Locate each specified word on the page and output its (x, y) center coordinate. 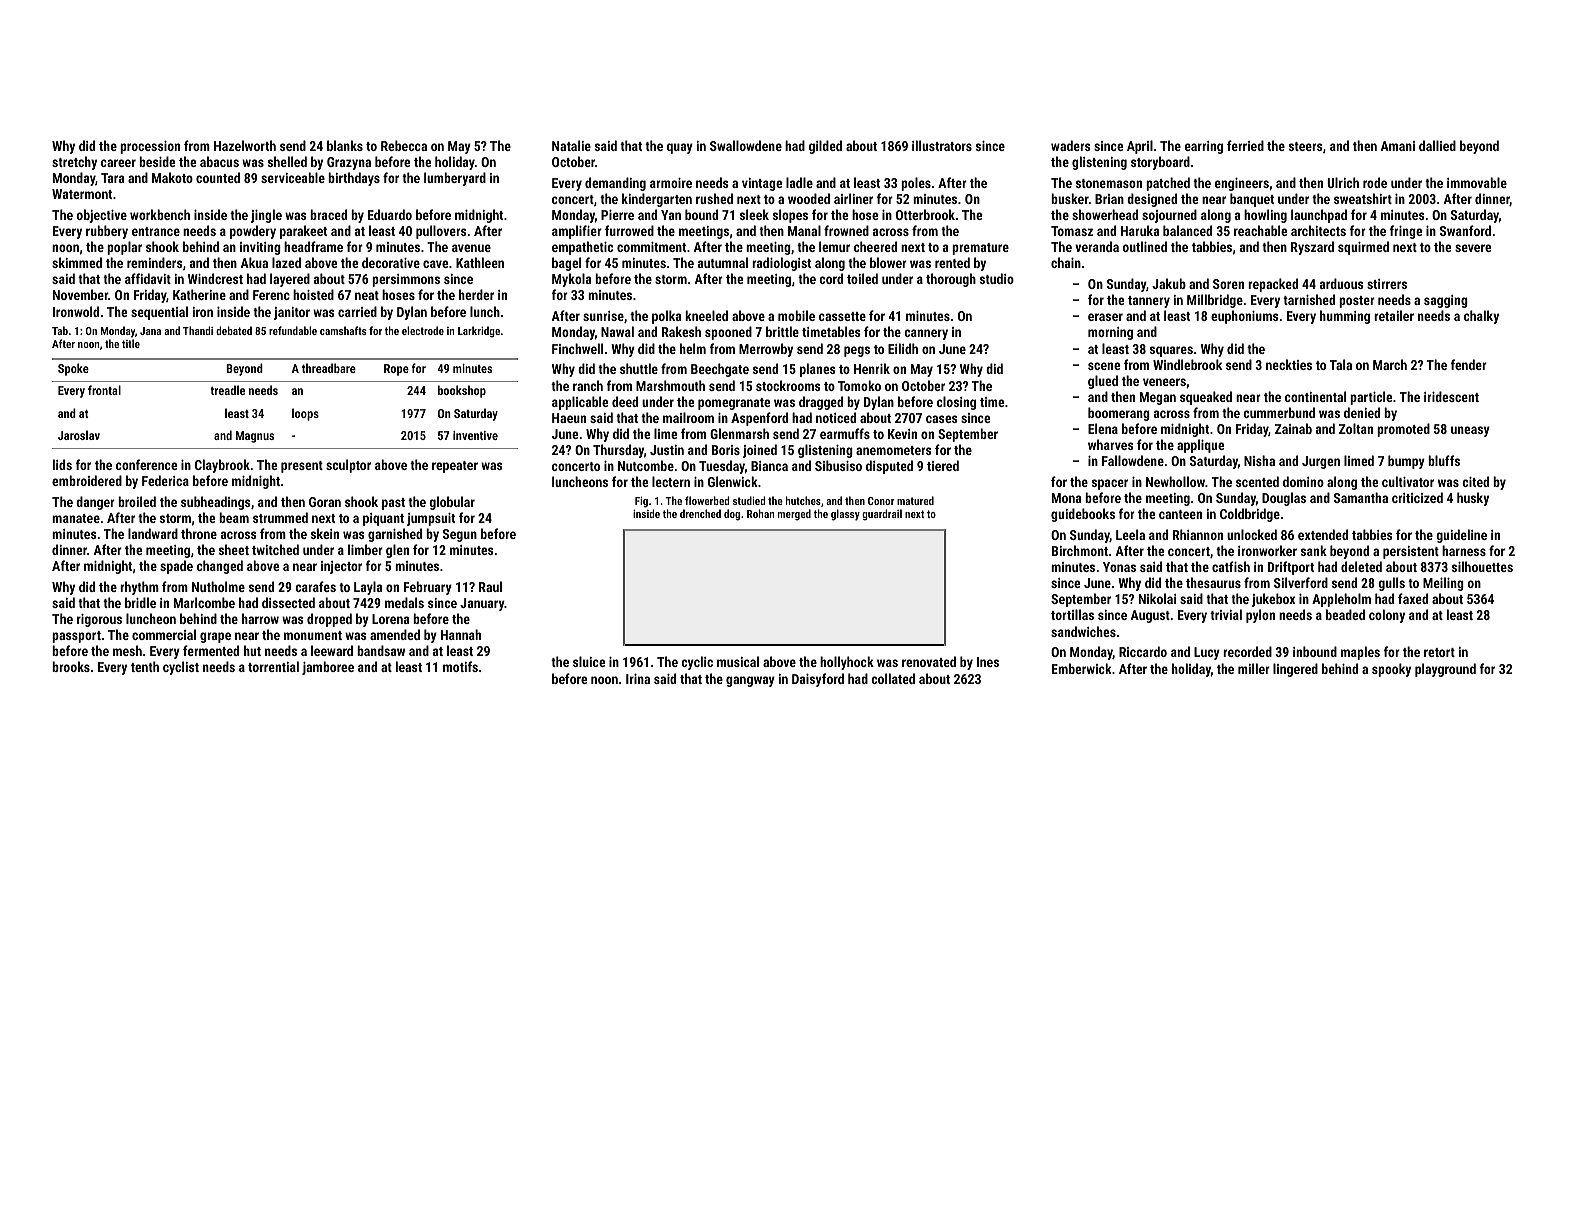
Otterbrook (925, 214)
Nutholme (218, 586)
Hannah (461, 634)
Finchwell (577, 348)
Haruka (1140, 230)
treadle (228, 390)
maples (1360, 653)
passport (76, 637)
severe (1473, 248)
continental (1315, 396)
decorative (391, 262)
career (118, 163)
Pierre (617, 215)
